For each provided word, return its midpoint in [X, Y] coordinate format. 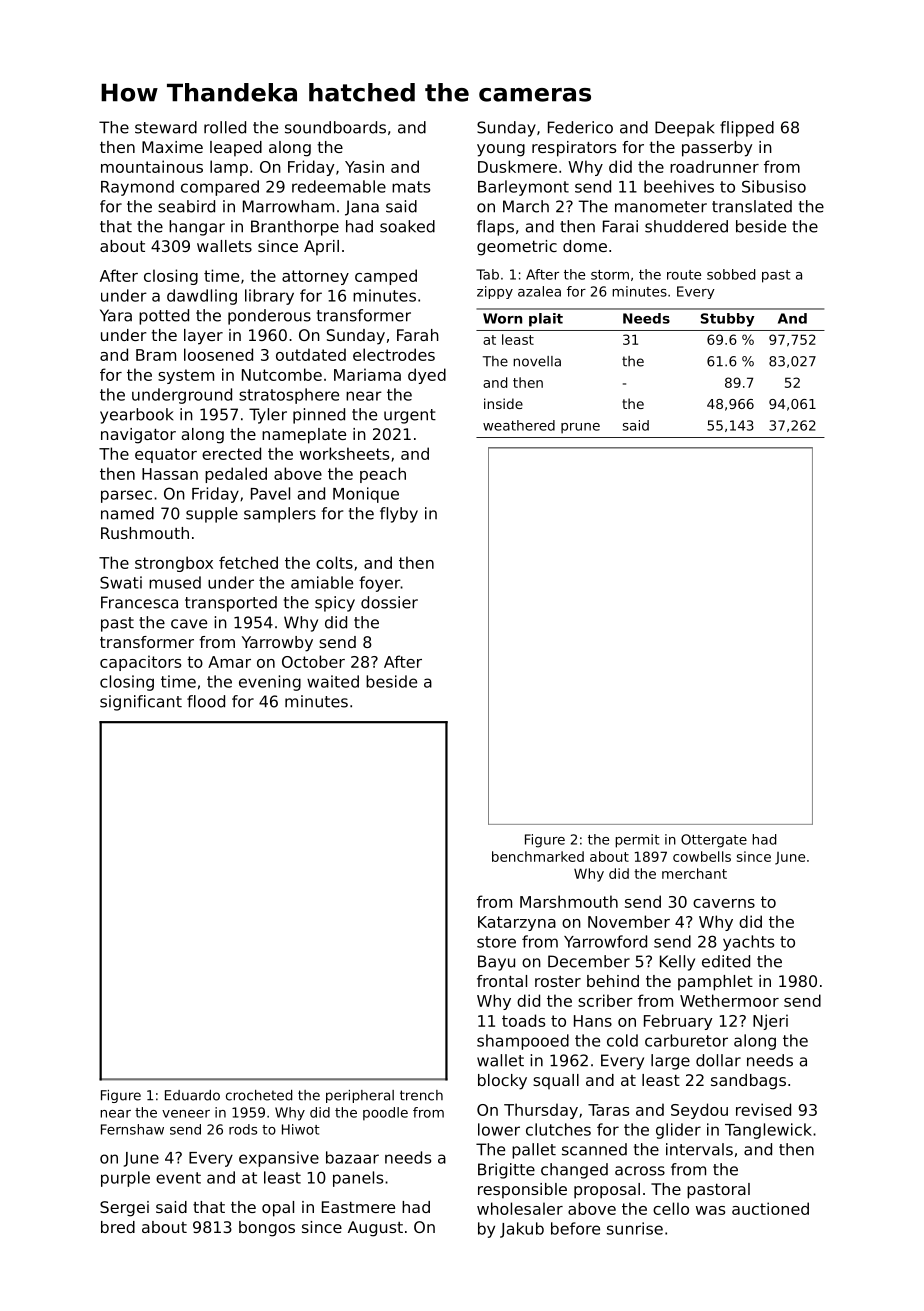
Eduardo [192, 1095]
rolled [225, 127]
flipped [747, 129]
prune [580, 428]
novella [537, 361]
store [496, 942]
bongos [267, 1229]
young [501, 150]
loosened [218, 354]
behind [613, 981]
